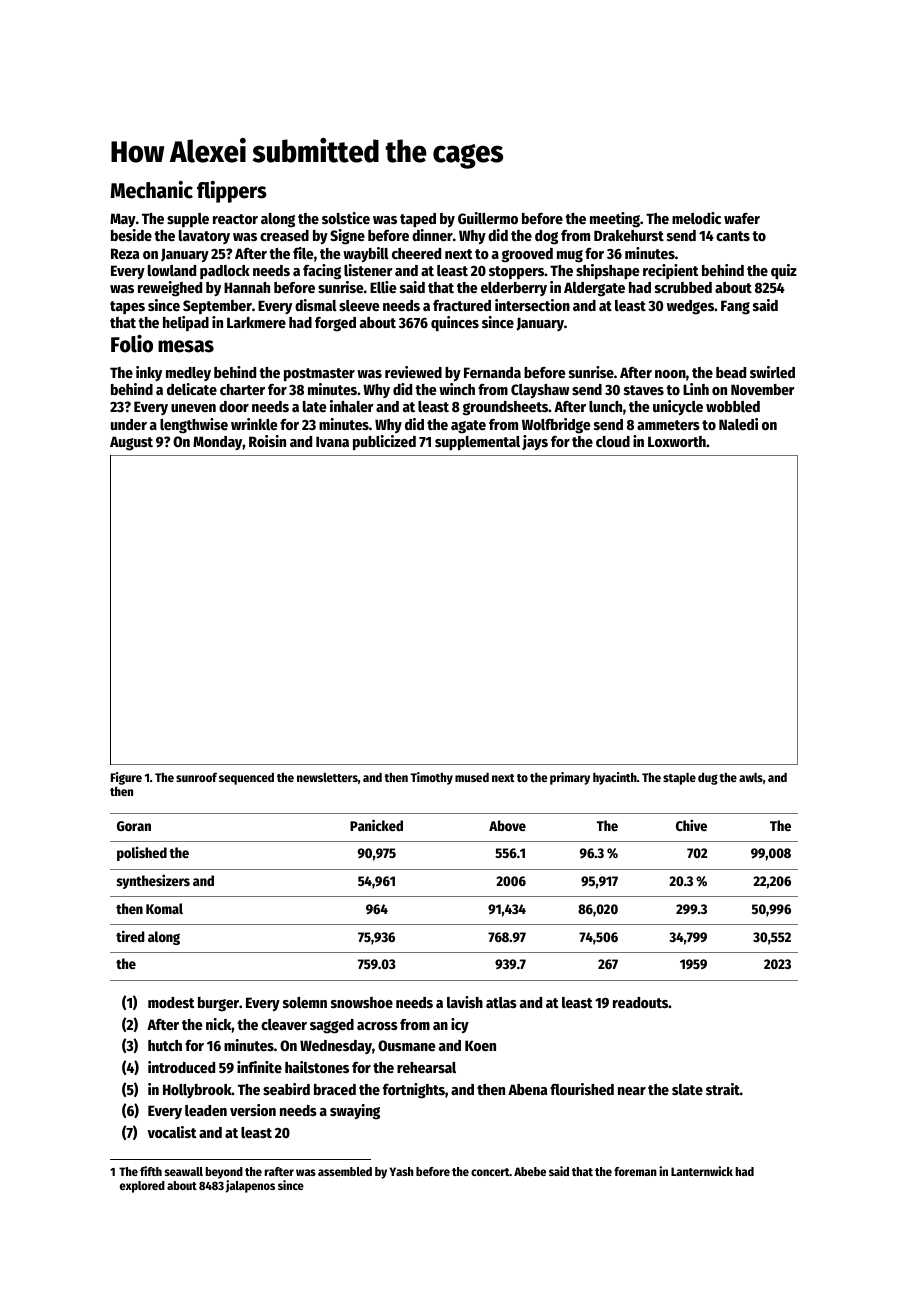  What do you see at coordinates (259, 1067) in the screenshot?
I see `infinite` at bounding box center [259, 1067].
